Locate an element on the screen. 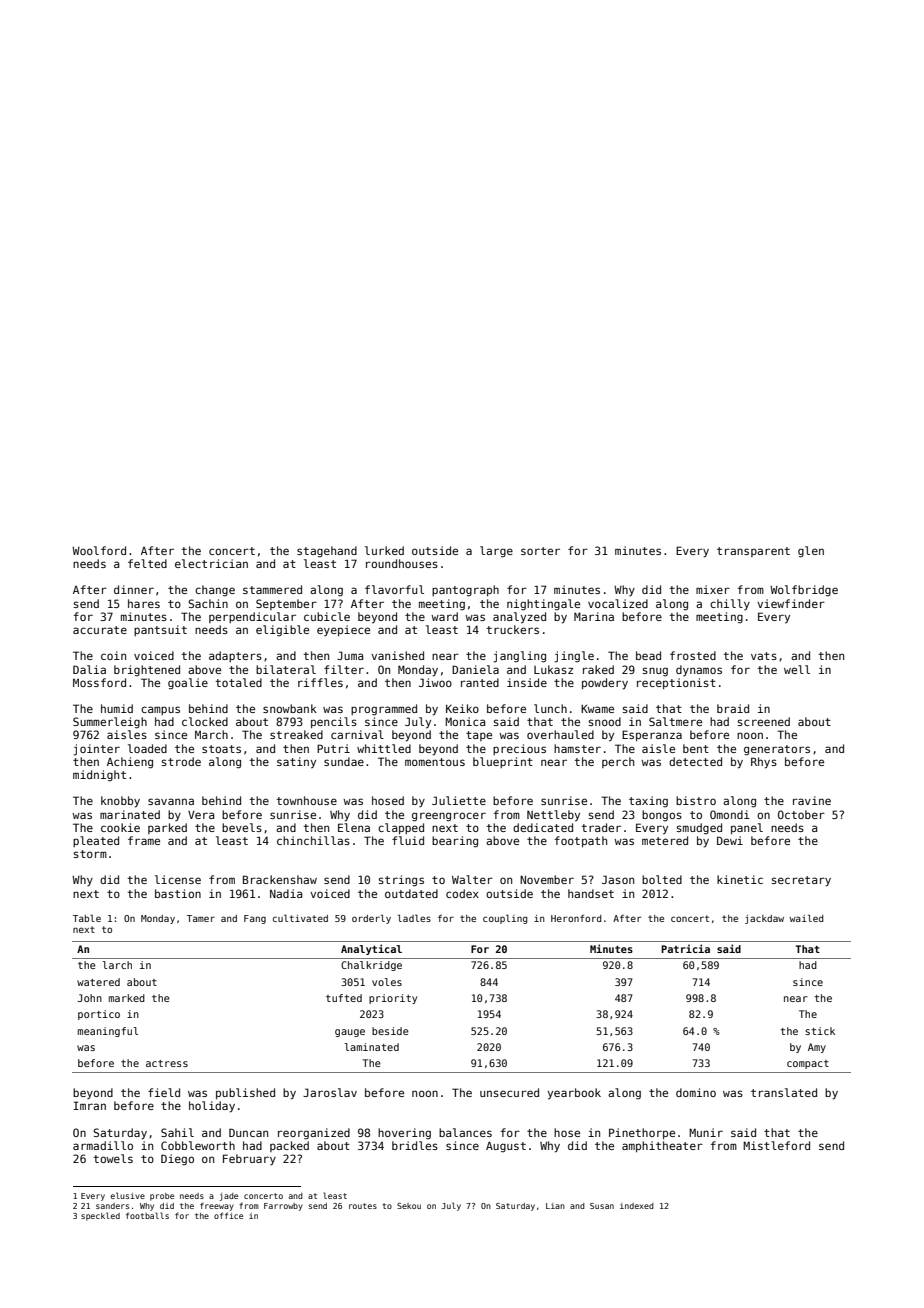  glen is located at coordinates (811, 552).
